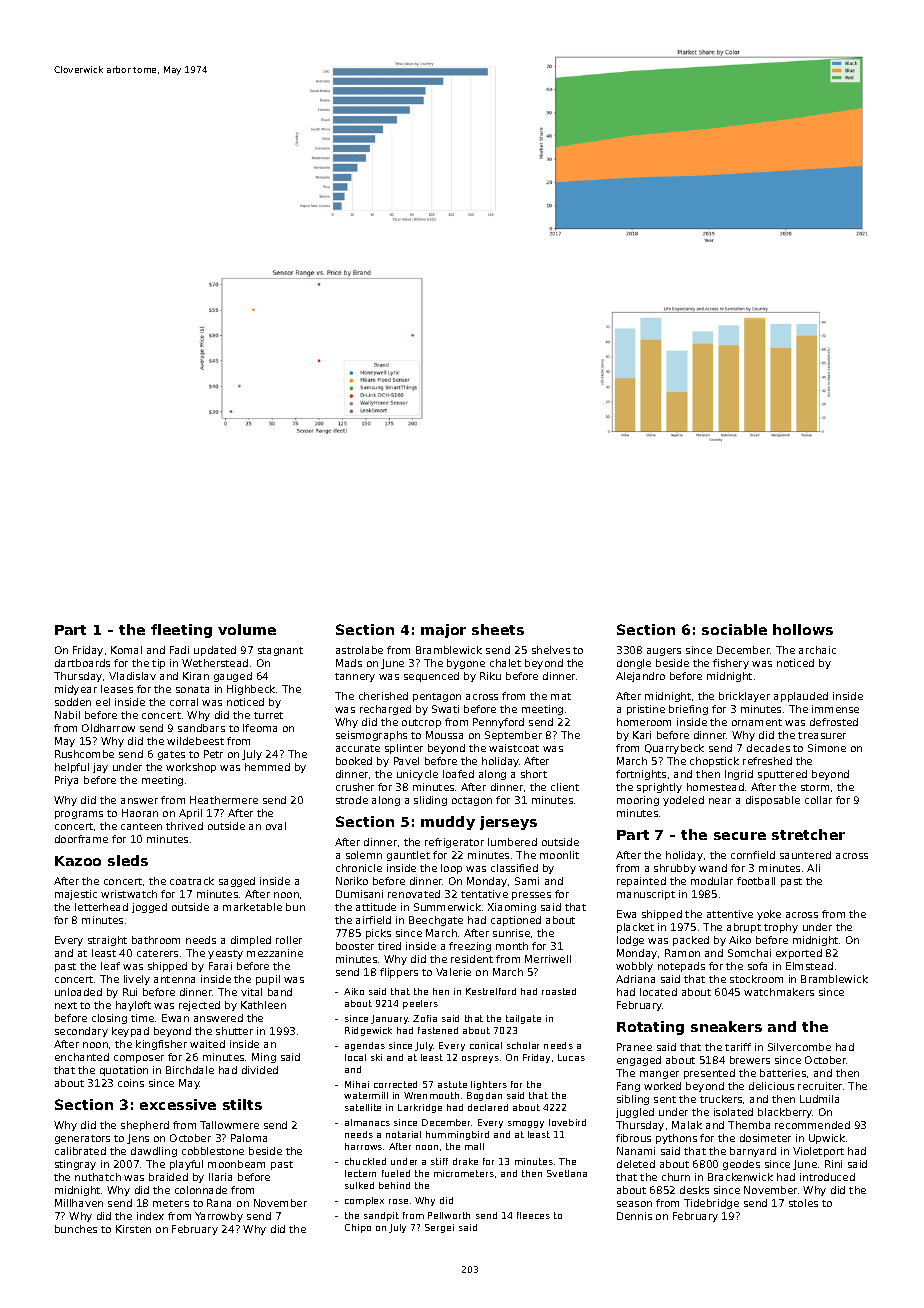 This page has width=924, height=1308. Describe the element at coordinates (385, 710) in the page. I see `recharged` at that location.
